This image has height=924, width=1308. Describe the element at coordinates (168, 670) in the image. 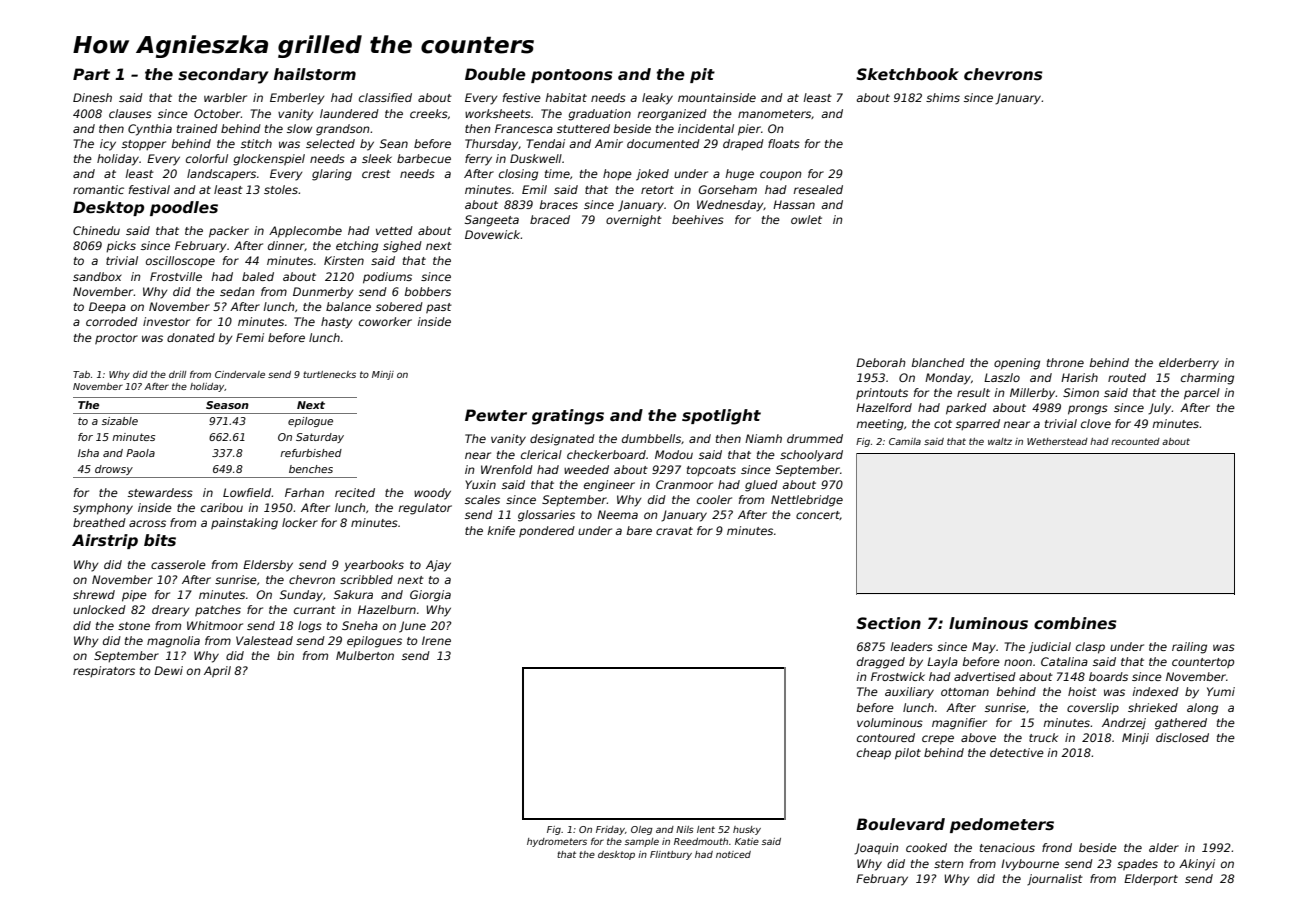

I see `Dewi` at that location.
